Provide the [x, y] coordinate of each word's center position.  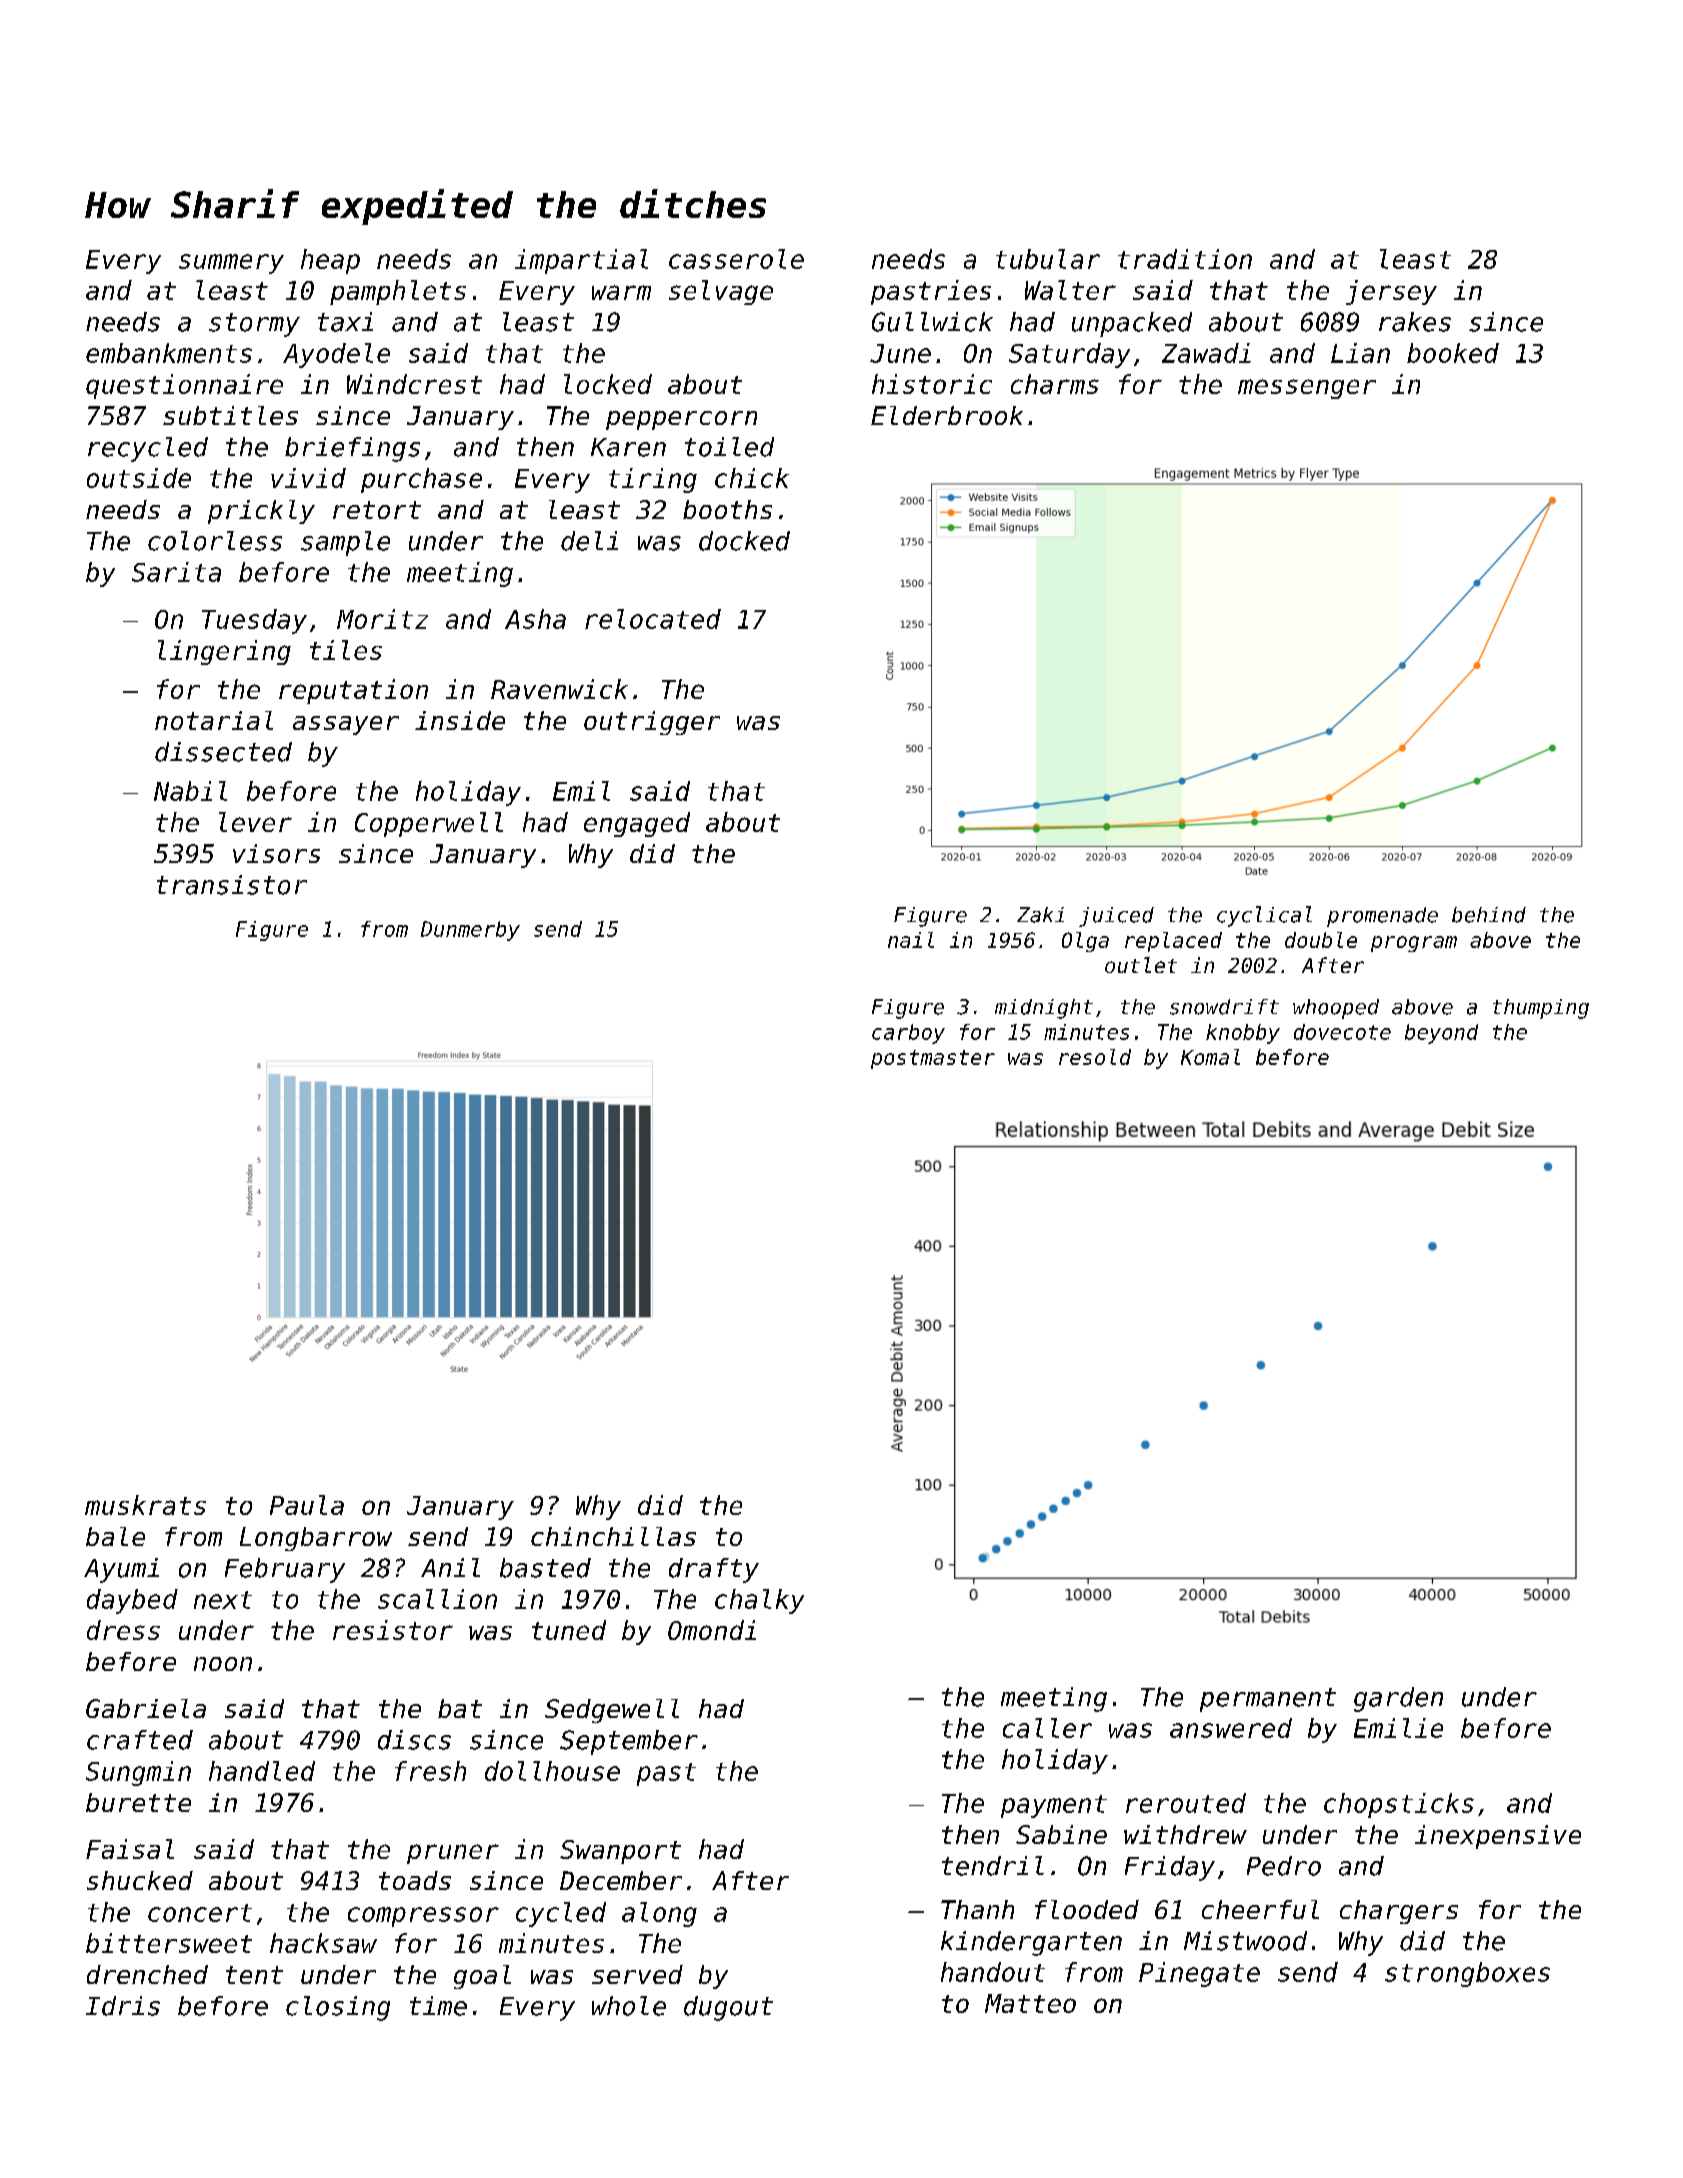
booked [1453, 353]
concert [200, 1913]
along [659, 1914]
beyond [1441, 1034]
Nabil [190, 791]
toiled [729, 447]
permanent [1268, 1700]
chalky [759, 1601]
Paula [307, 1505]
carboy [908, 1034]
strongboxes [1467, 1974]
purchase [421, 480]
